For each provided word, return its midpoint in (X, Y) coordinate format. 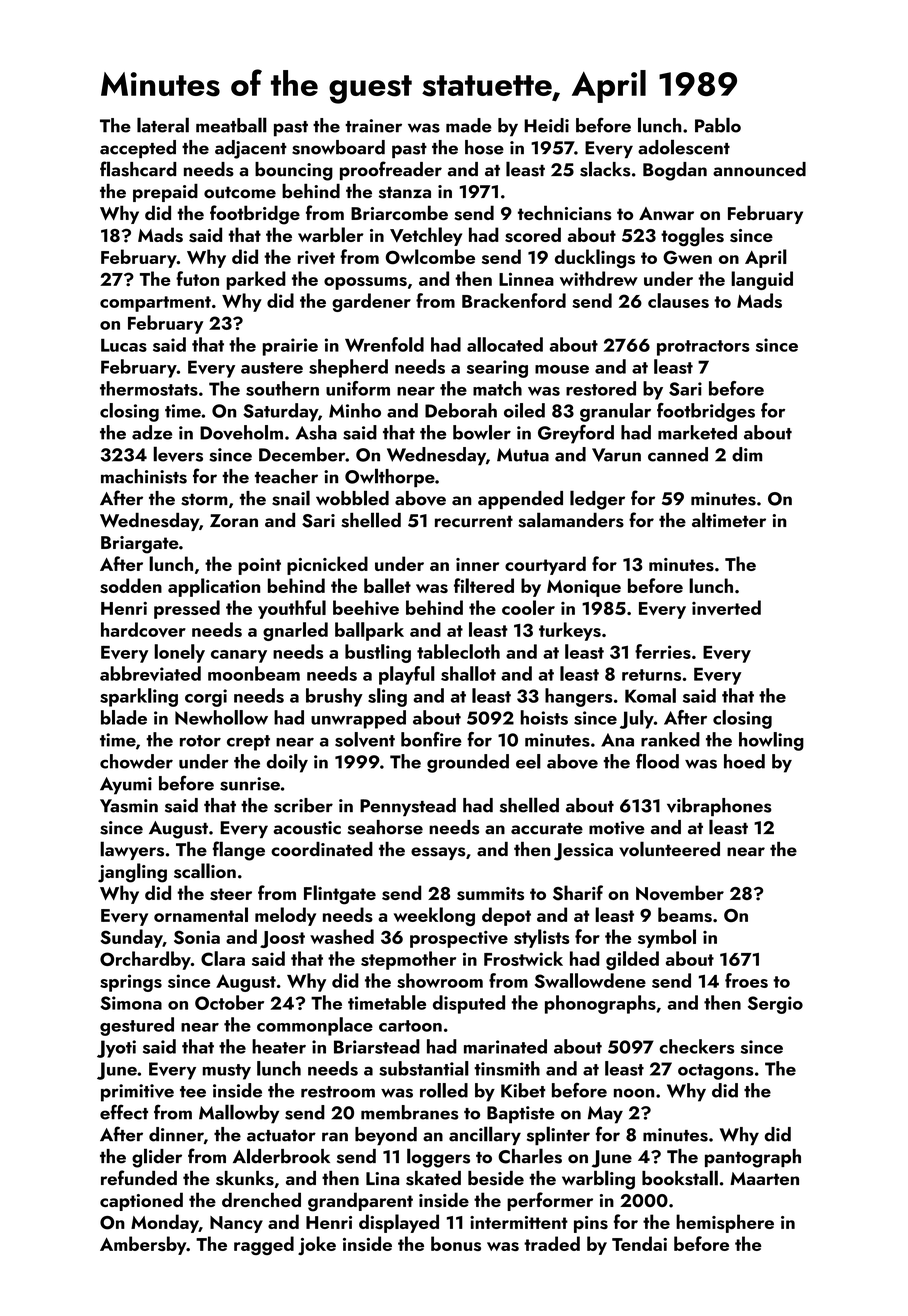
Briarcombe (399, 212)
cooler (528, 607)
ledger (597, 500)
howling (771, 741)
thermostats (149, 388)
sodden (131, 585)
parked (256, 280)
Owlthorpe (390, 477)
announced (759, 169)
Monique (584, 588)
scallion (205, 871)
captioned (141, 1201)
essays (438, 853)
